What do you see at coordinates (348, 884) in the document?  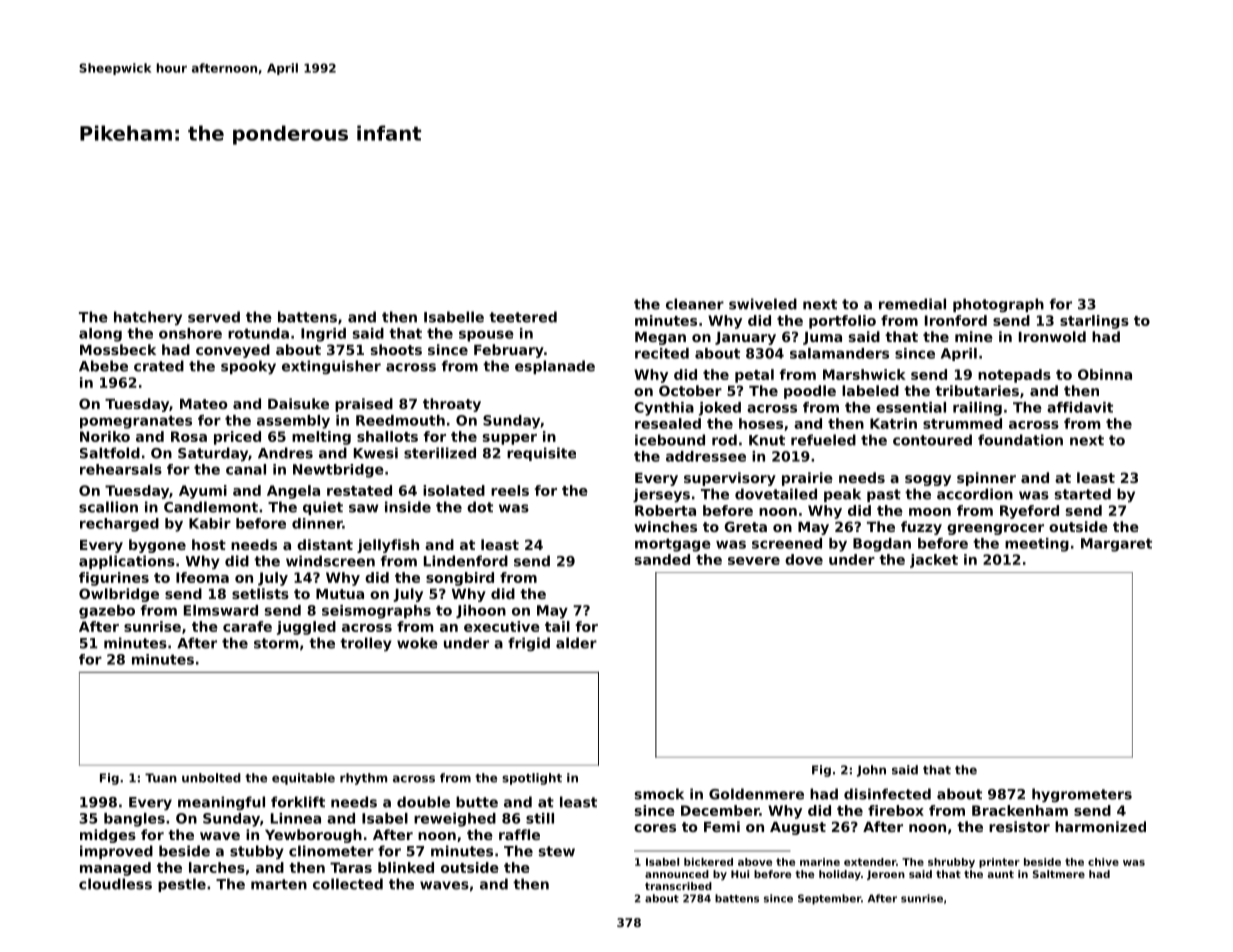 I see `collected` at bounding box center [348, 884].
